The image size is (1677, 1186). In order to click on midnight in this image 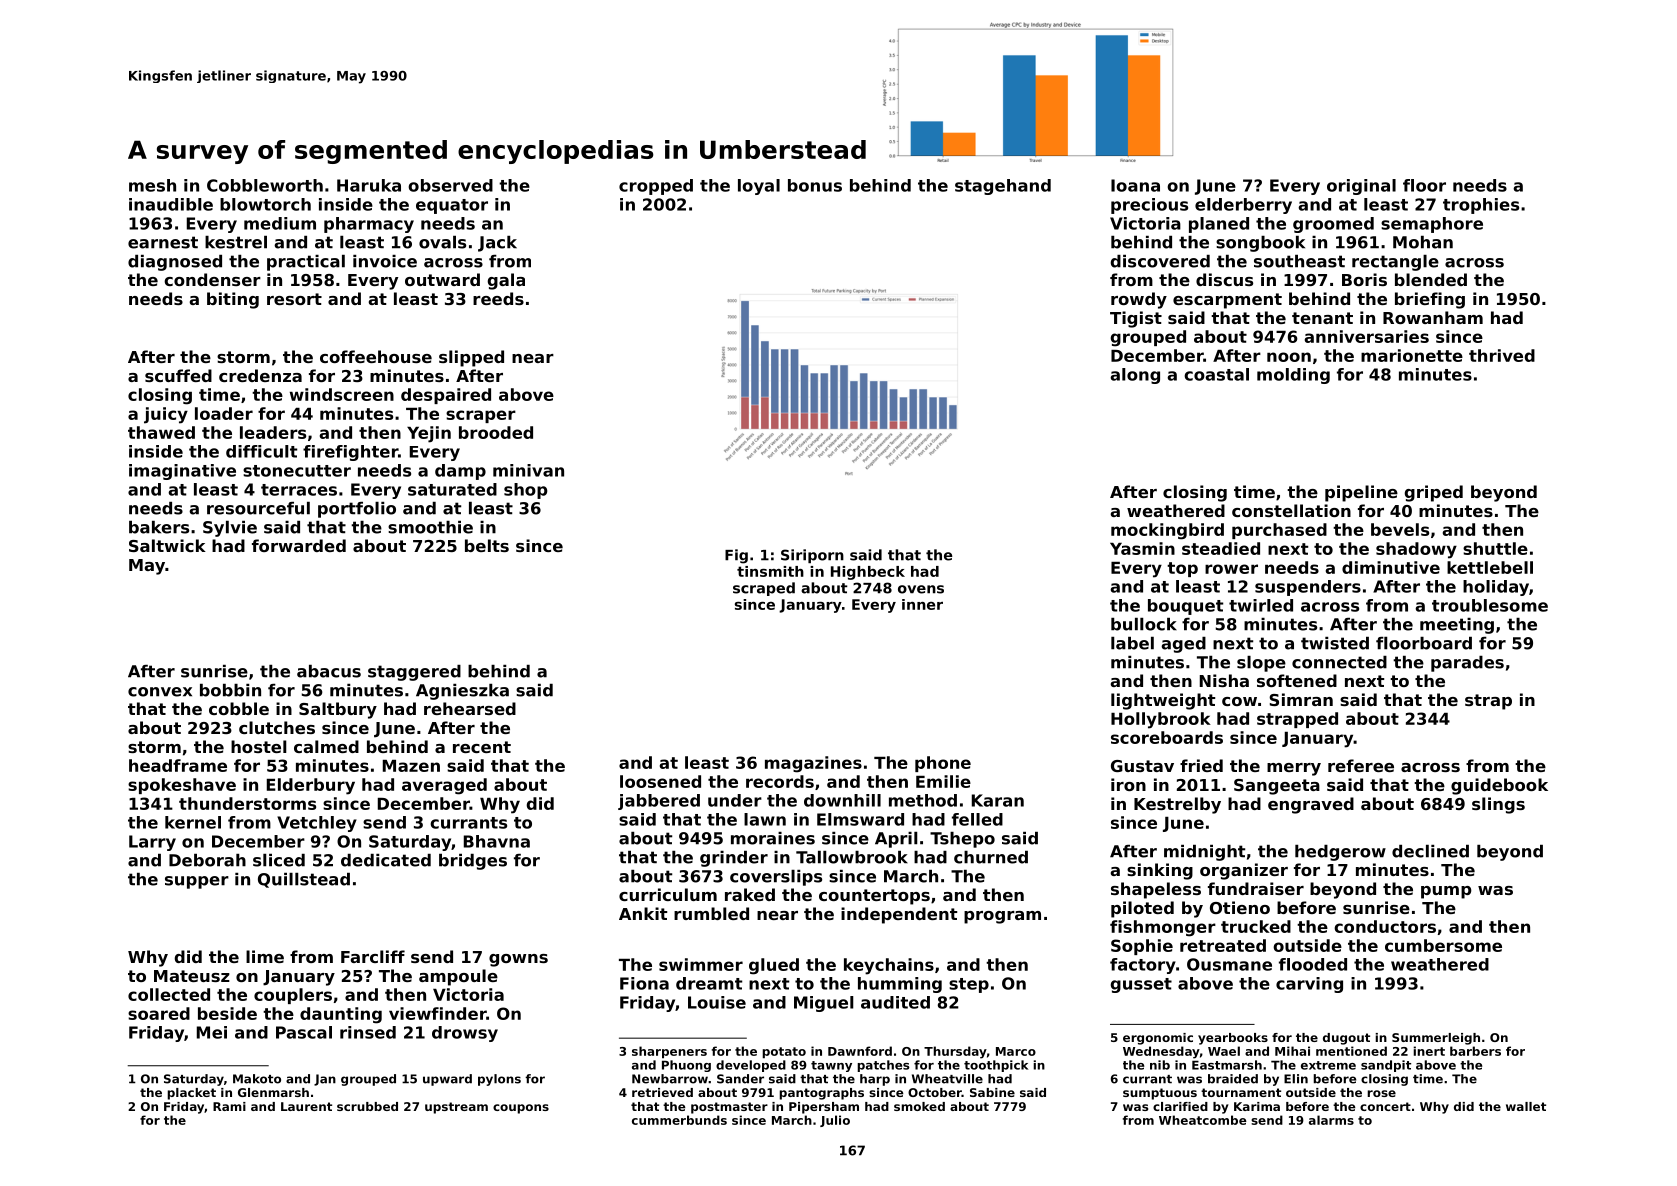, I will do `click(1204, 853)`.
